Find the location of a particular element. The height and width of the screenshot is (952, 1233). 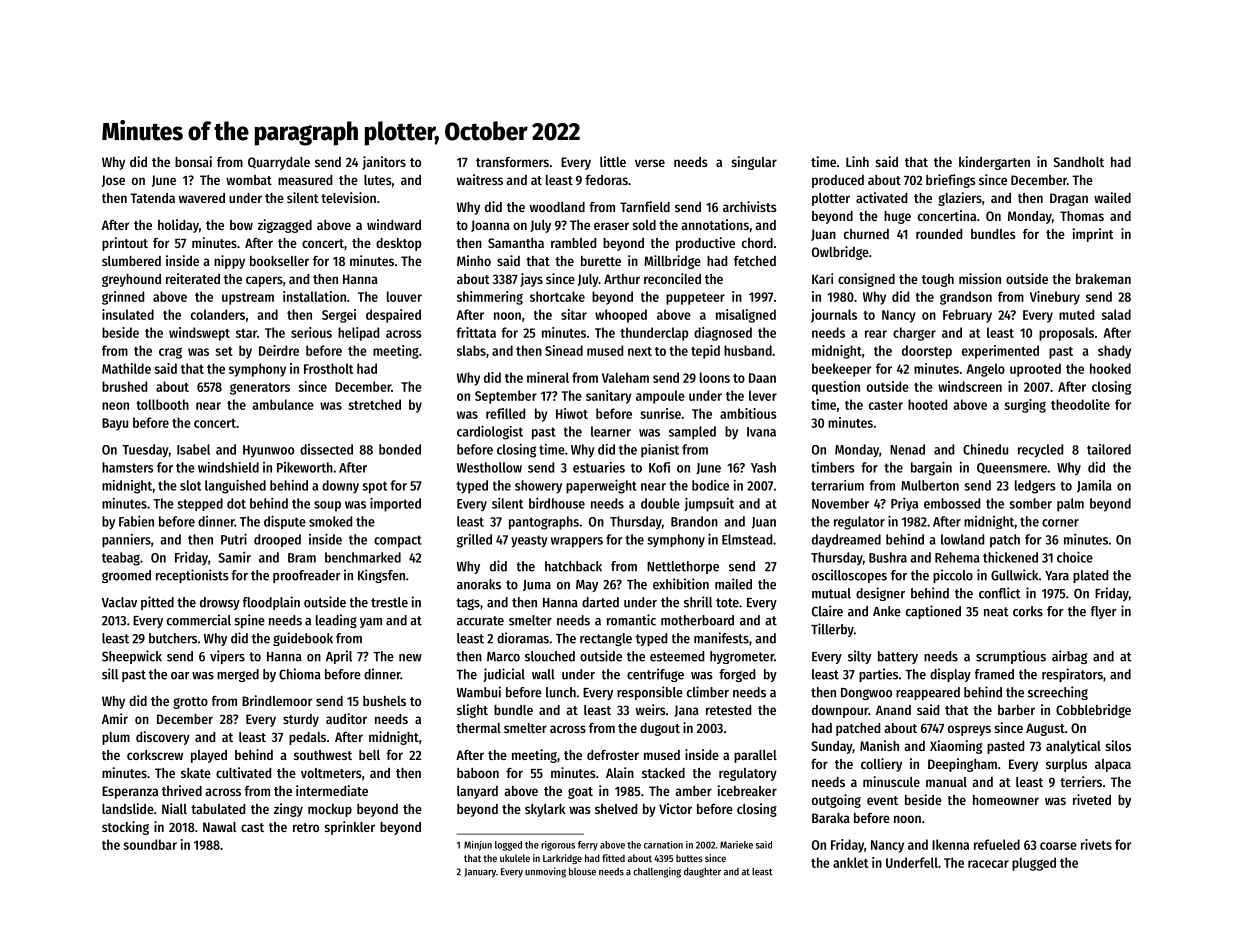

Tillerby is located at coordinates (832, 630).
